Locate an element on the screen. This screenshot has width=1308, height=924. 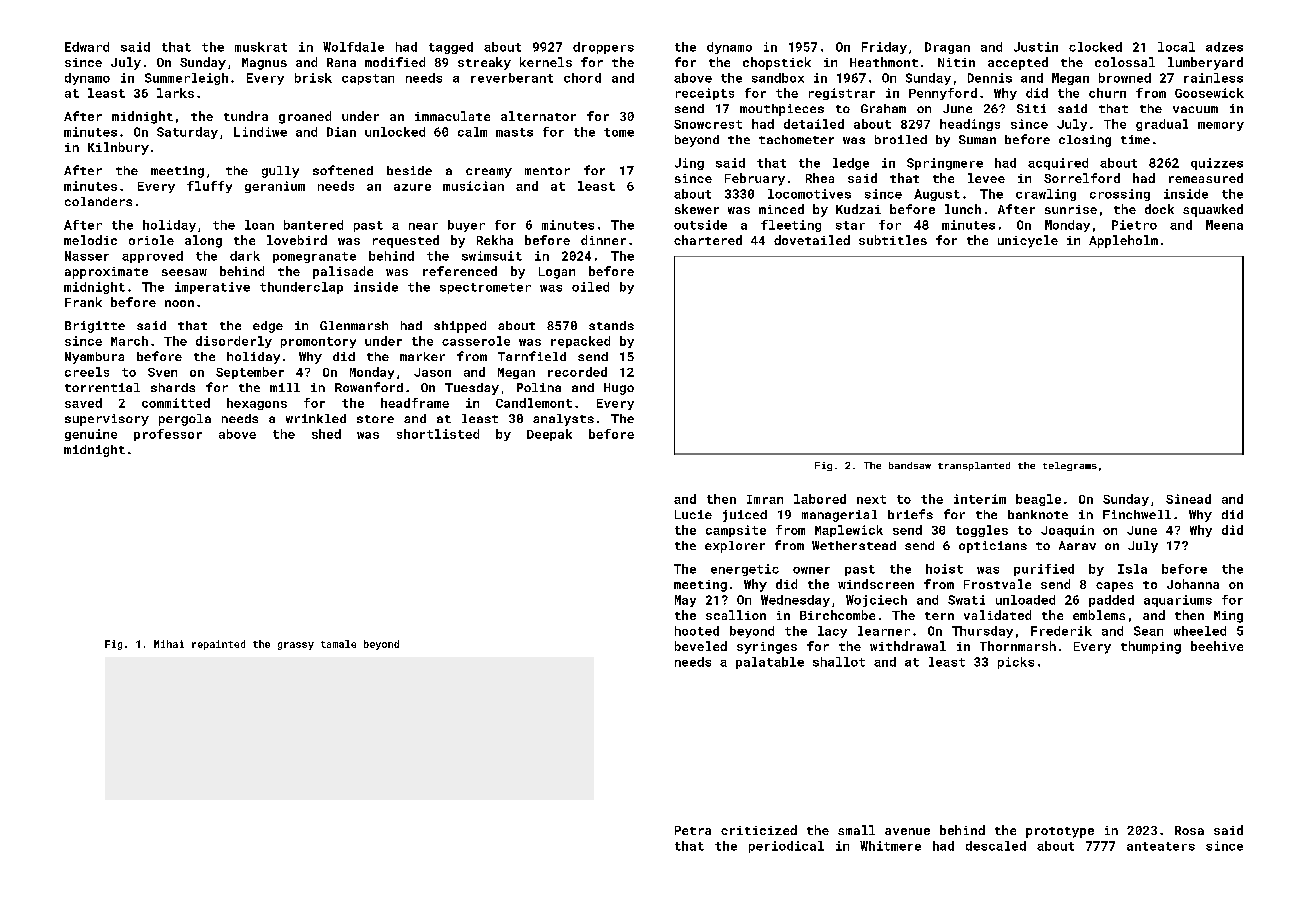
skewer is located at coordinates (697, 209).
